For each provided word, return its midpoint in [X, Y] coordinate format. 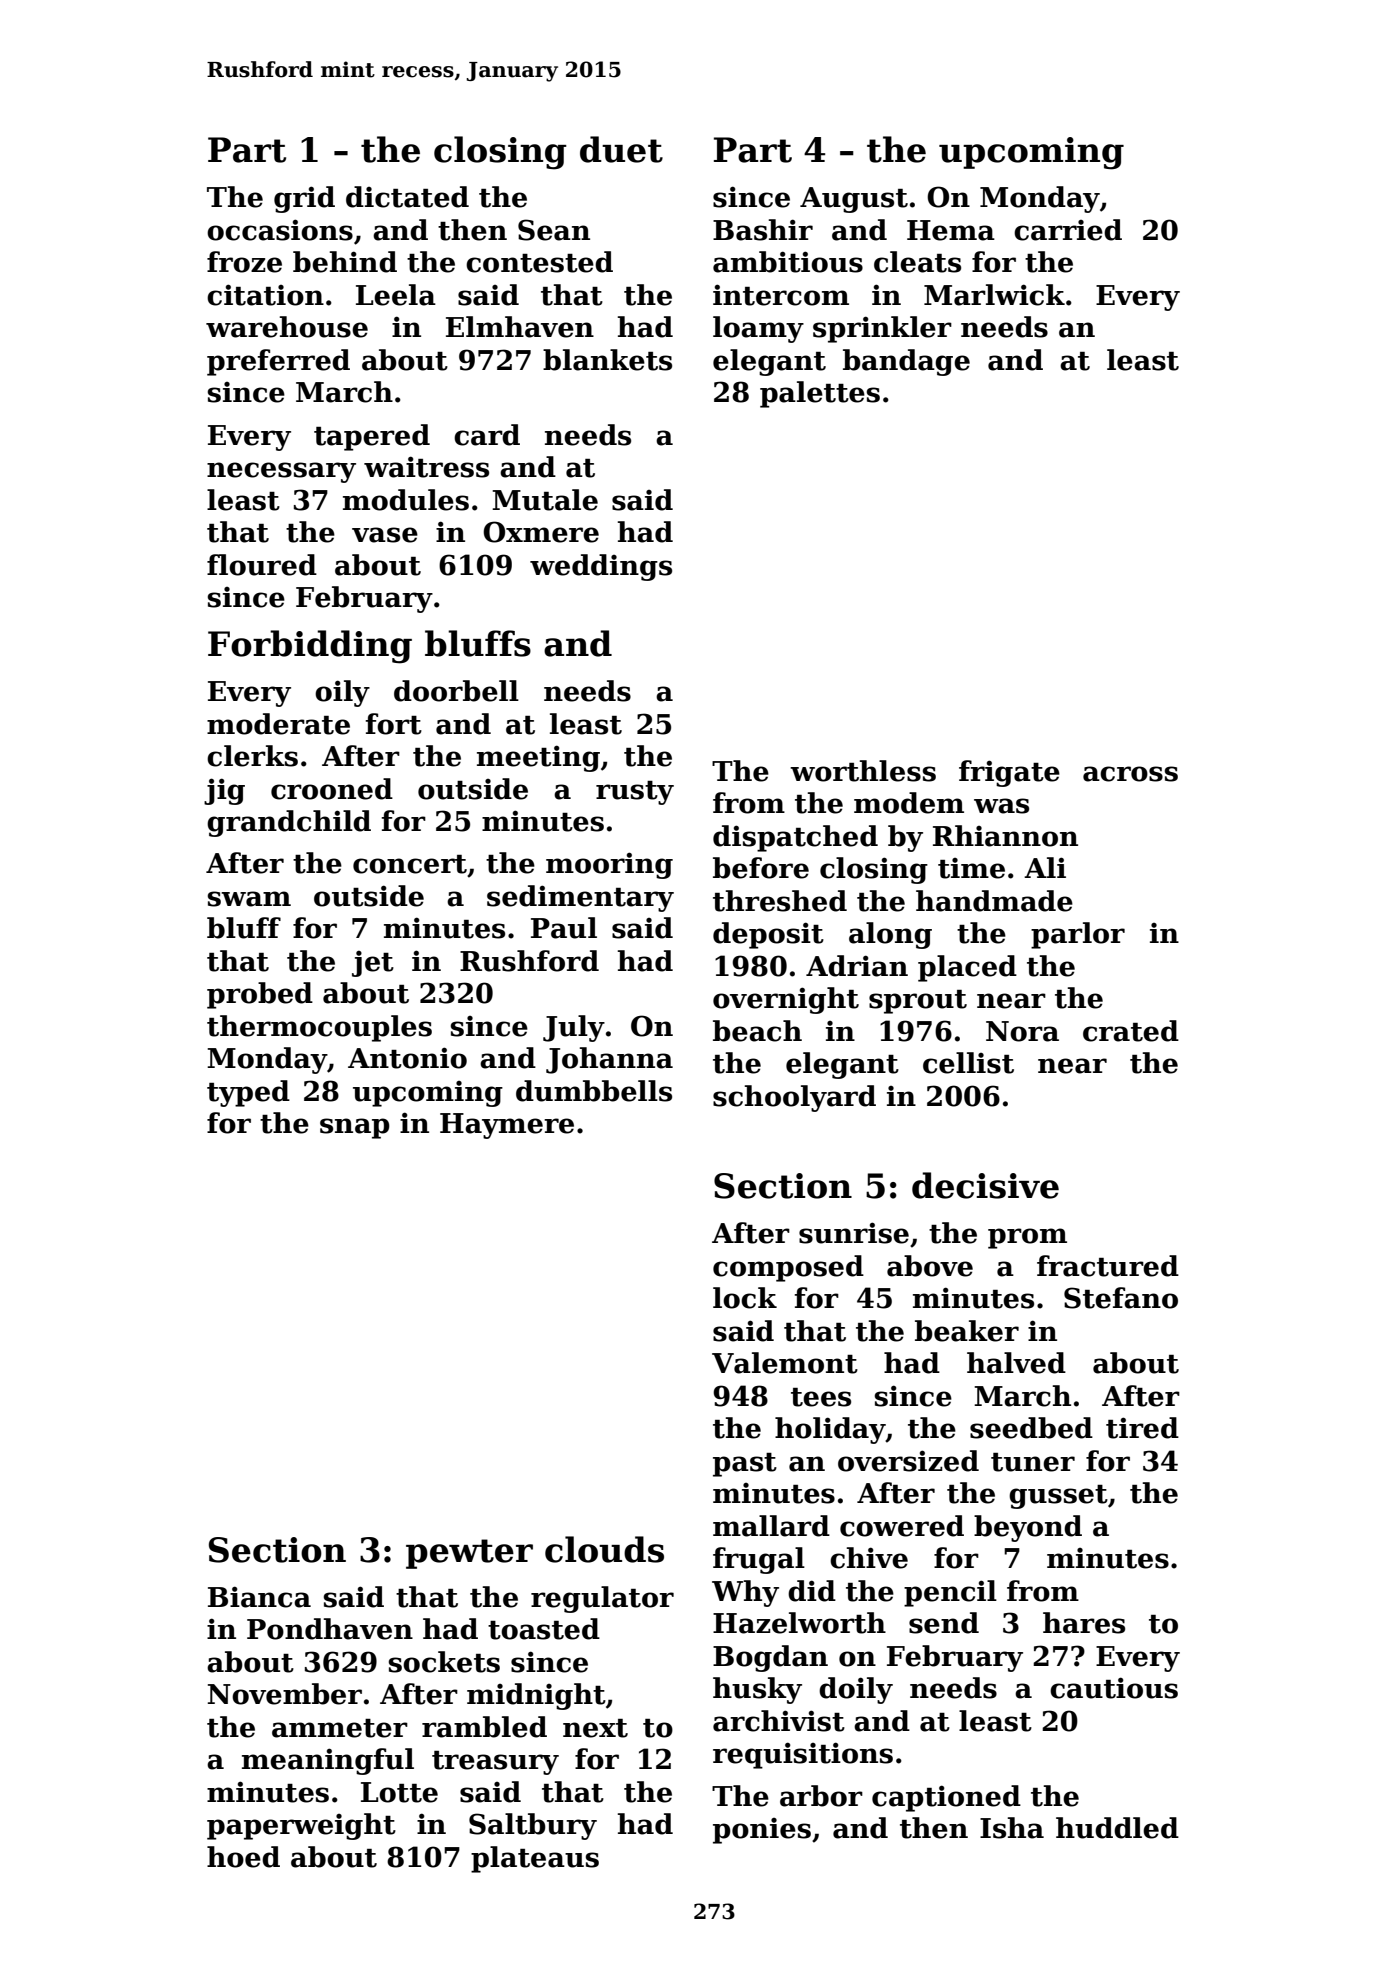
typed [248, 1093]
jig [224, 791]
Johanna [609, 1060]
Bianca [259, 1597]
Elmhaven [520, 327]
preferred [278, 362]
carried [1068, 230]
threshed [780, 901]
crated [1131, 1031]
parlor [1078, 935]
